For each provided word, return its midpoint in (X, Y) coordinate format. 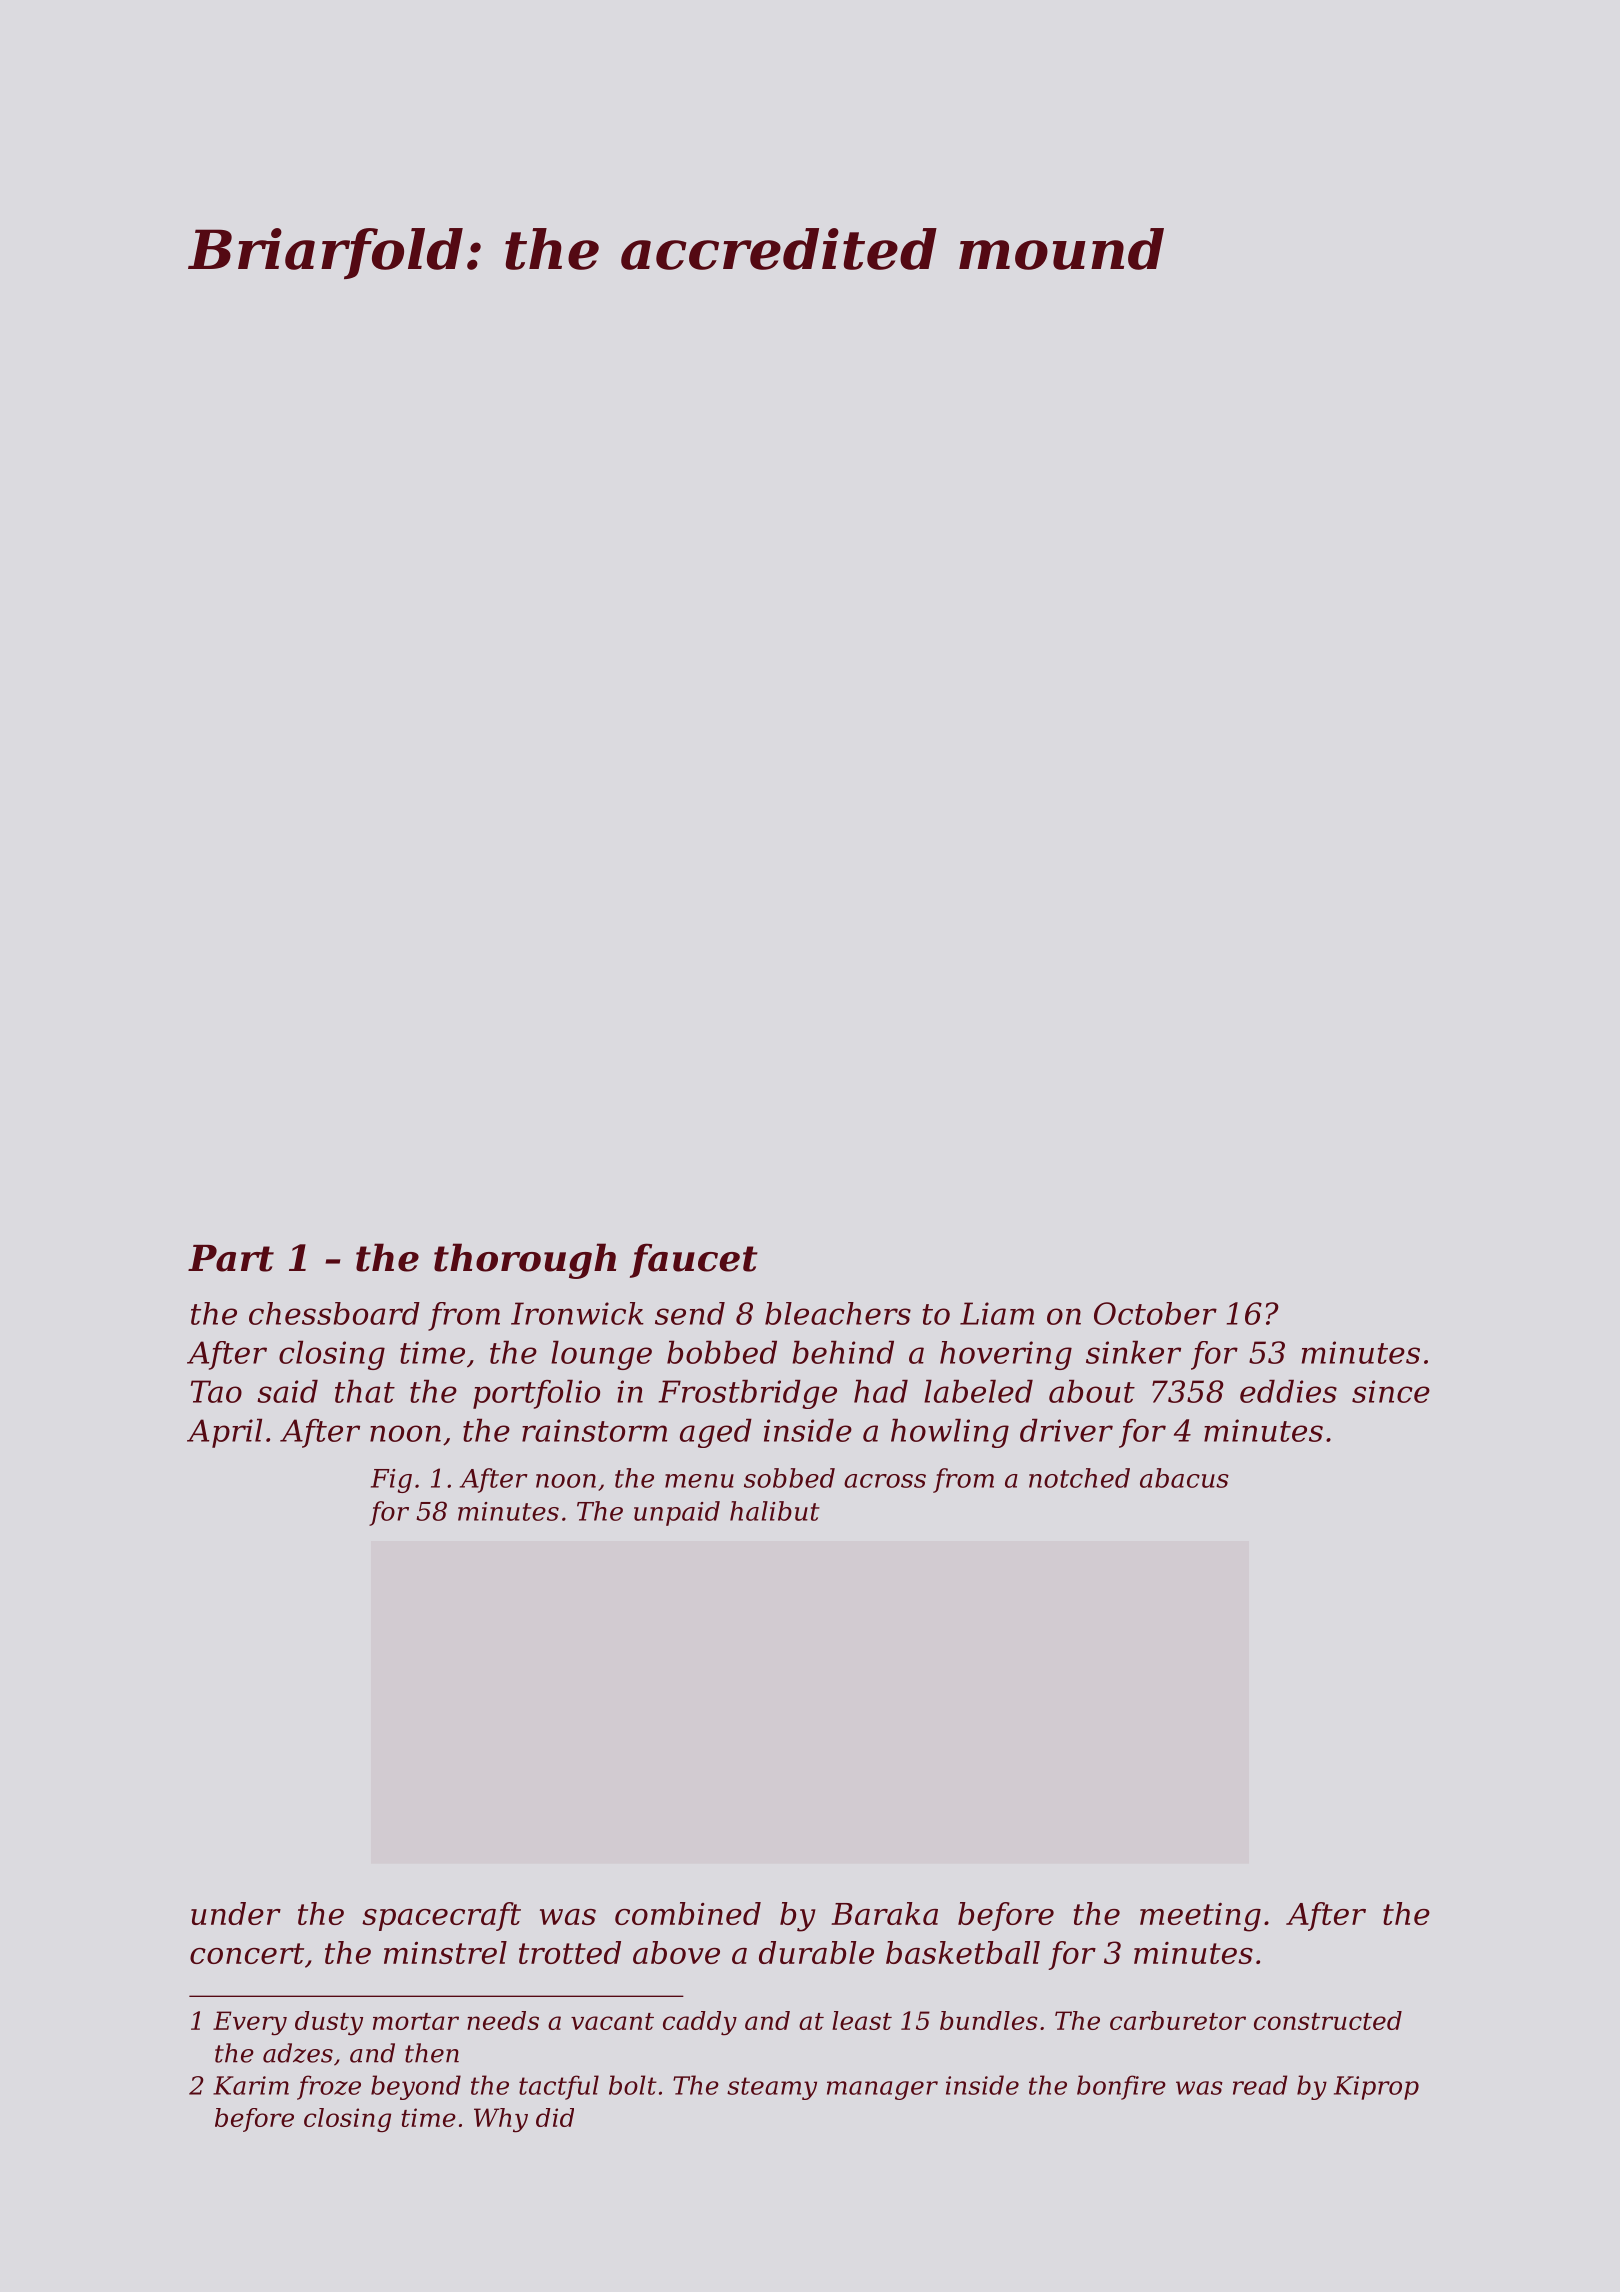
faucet (694, 1260)
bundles (988, 2020)
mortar (416, 2021)
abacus (1184, 1478)
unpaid (677, 1513)
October (1155, 1313)
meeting (1200, 1917)
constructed (1328, 2020)
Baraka (884, 1913)
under (236, 1913)
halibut (775, 1511)
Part (231, 1258)
